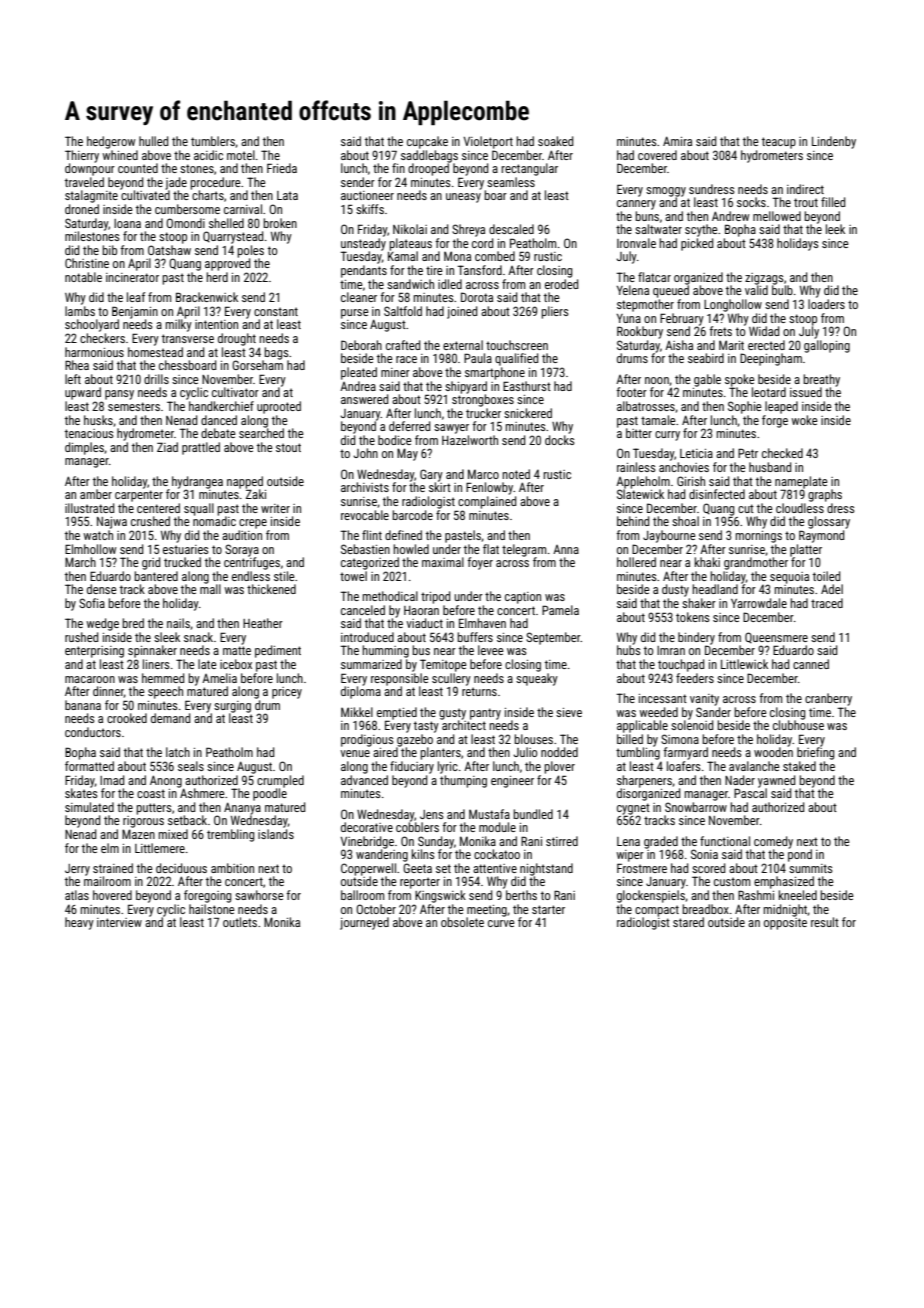 This screenshot has width=924, height=1308. What do you see at coordinates (516, 359) in the screenshot?
I see `qualified` at bounding box center [516, 359].
